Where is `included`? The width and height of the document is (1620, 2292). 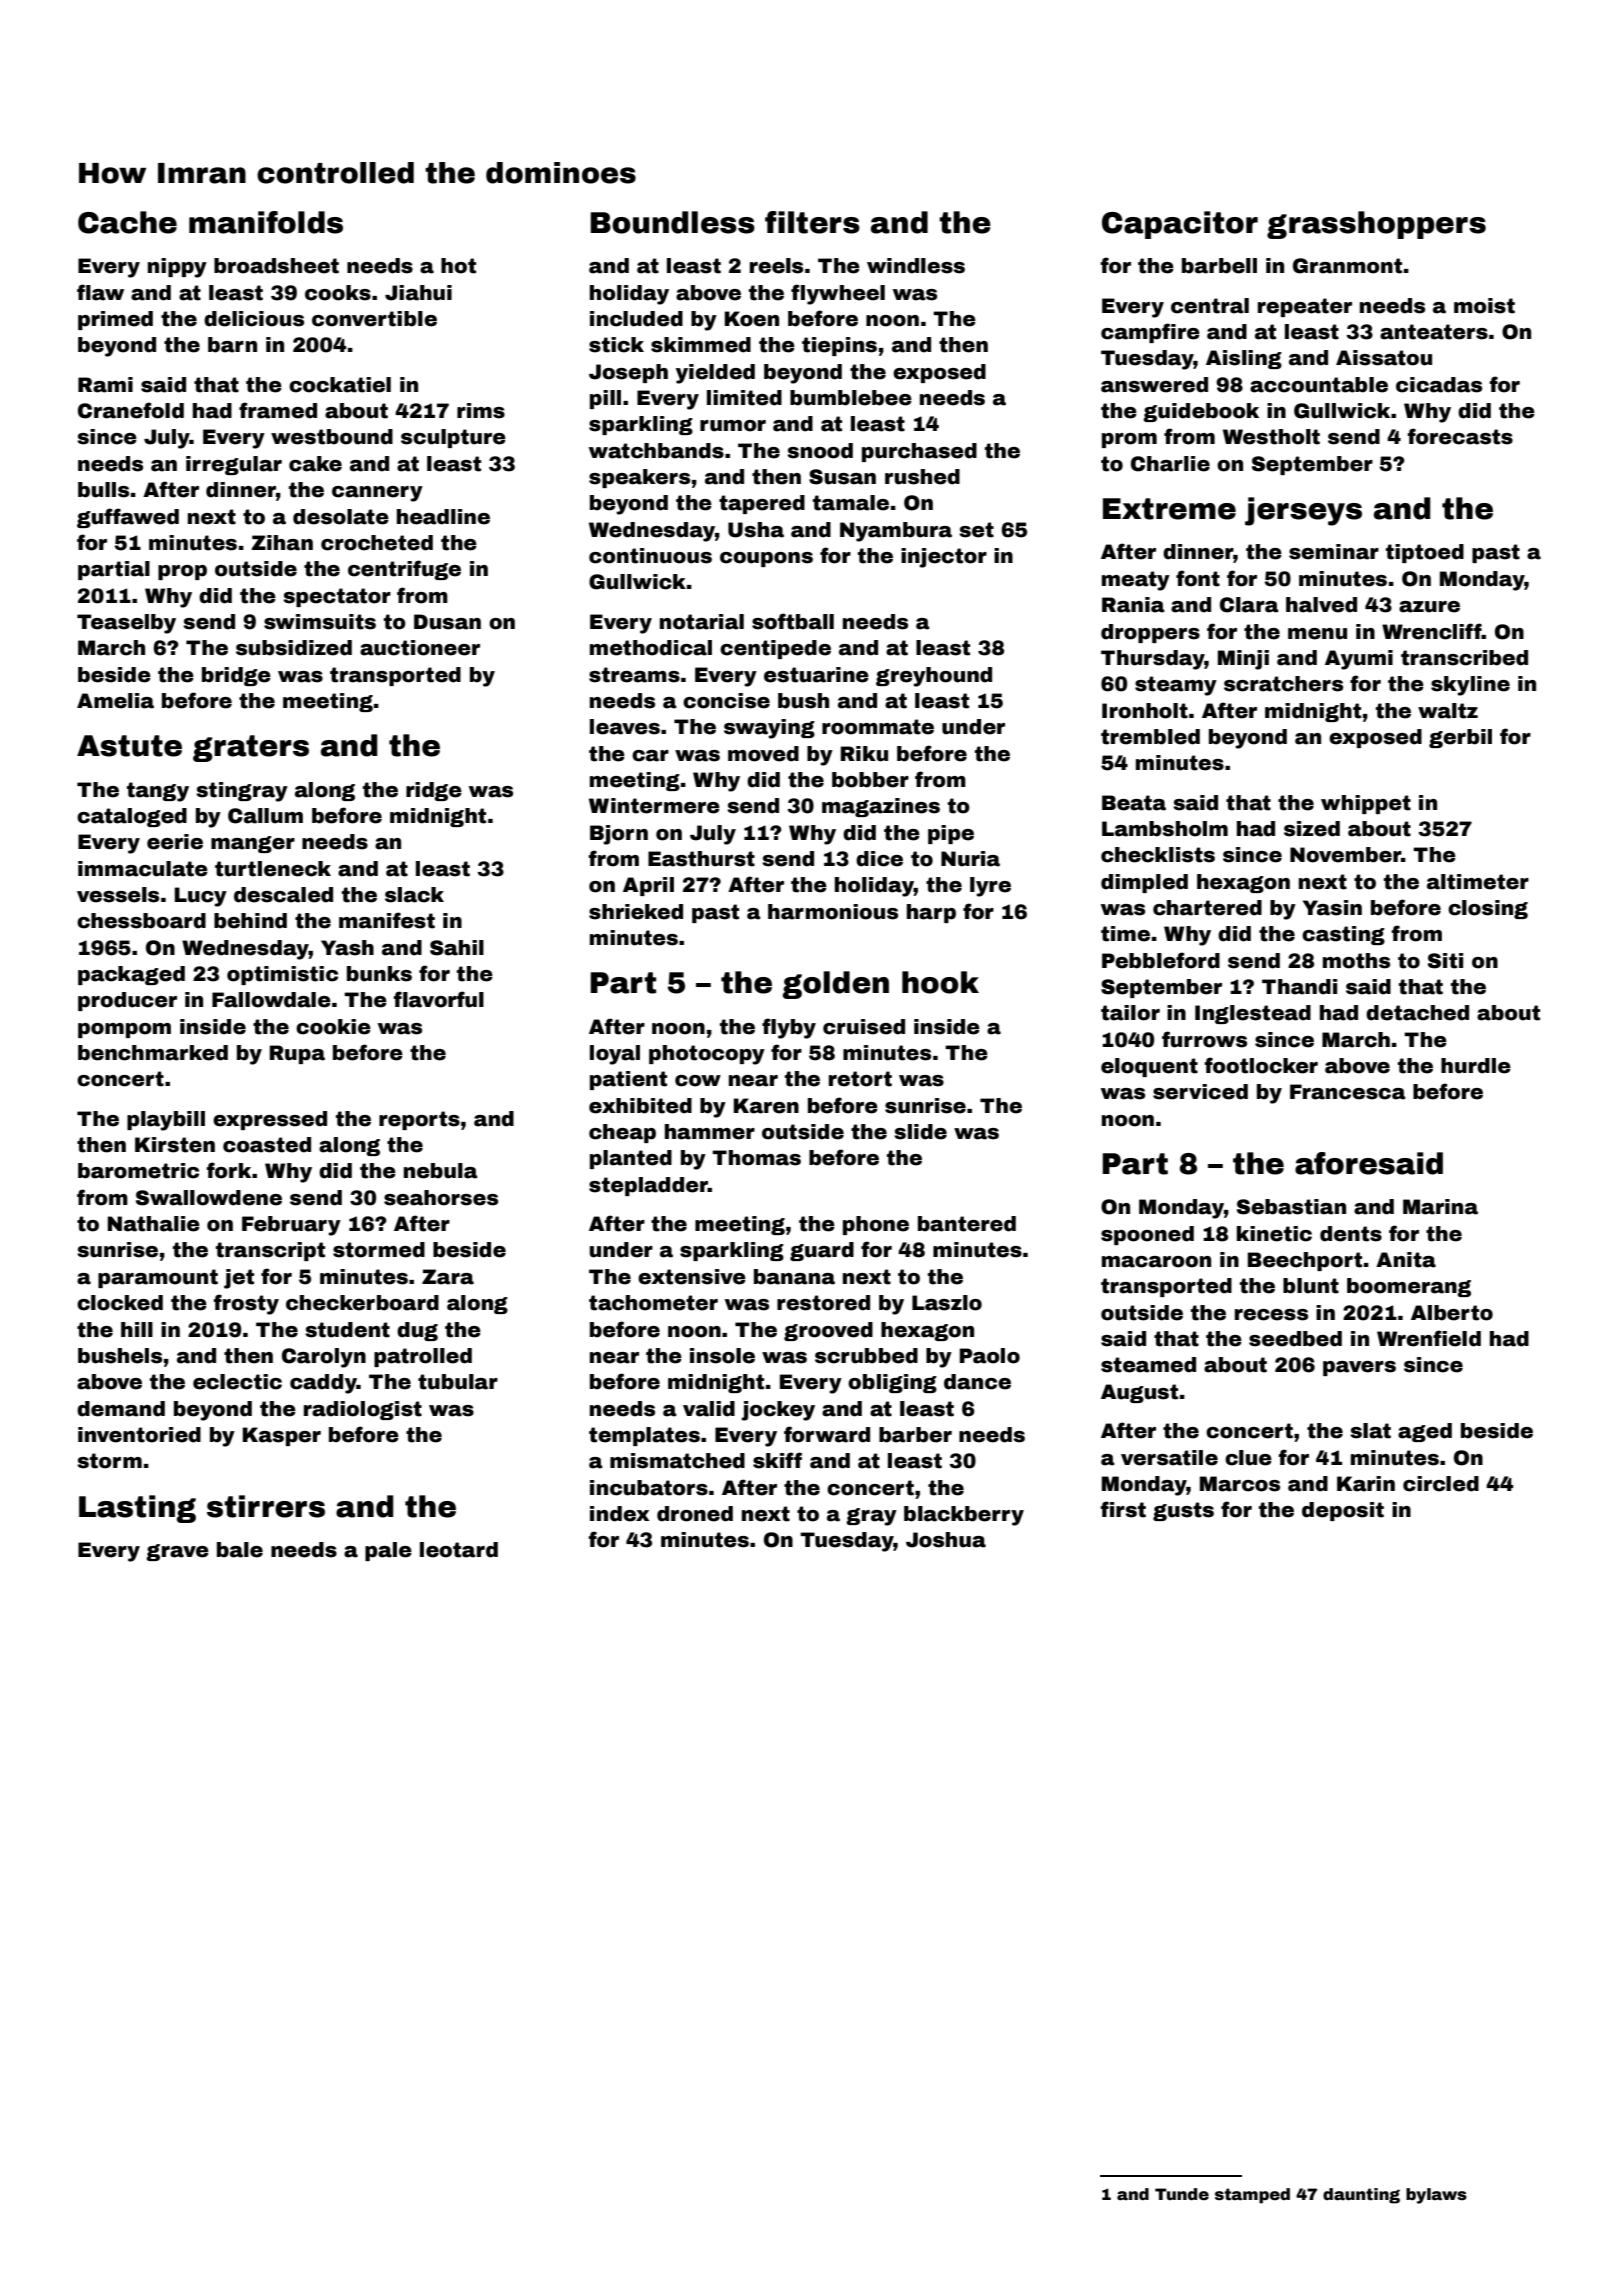
included is located at coordinates (636, 319).
